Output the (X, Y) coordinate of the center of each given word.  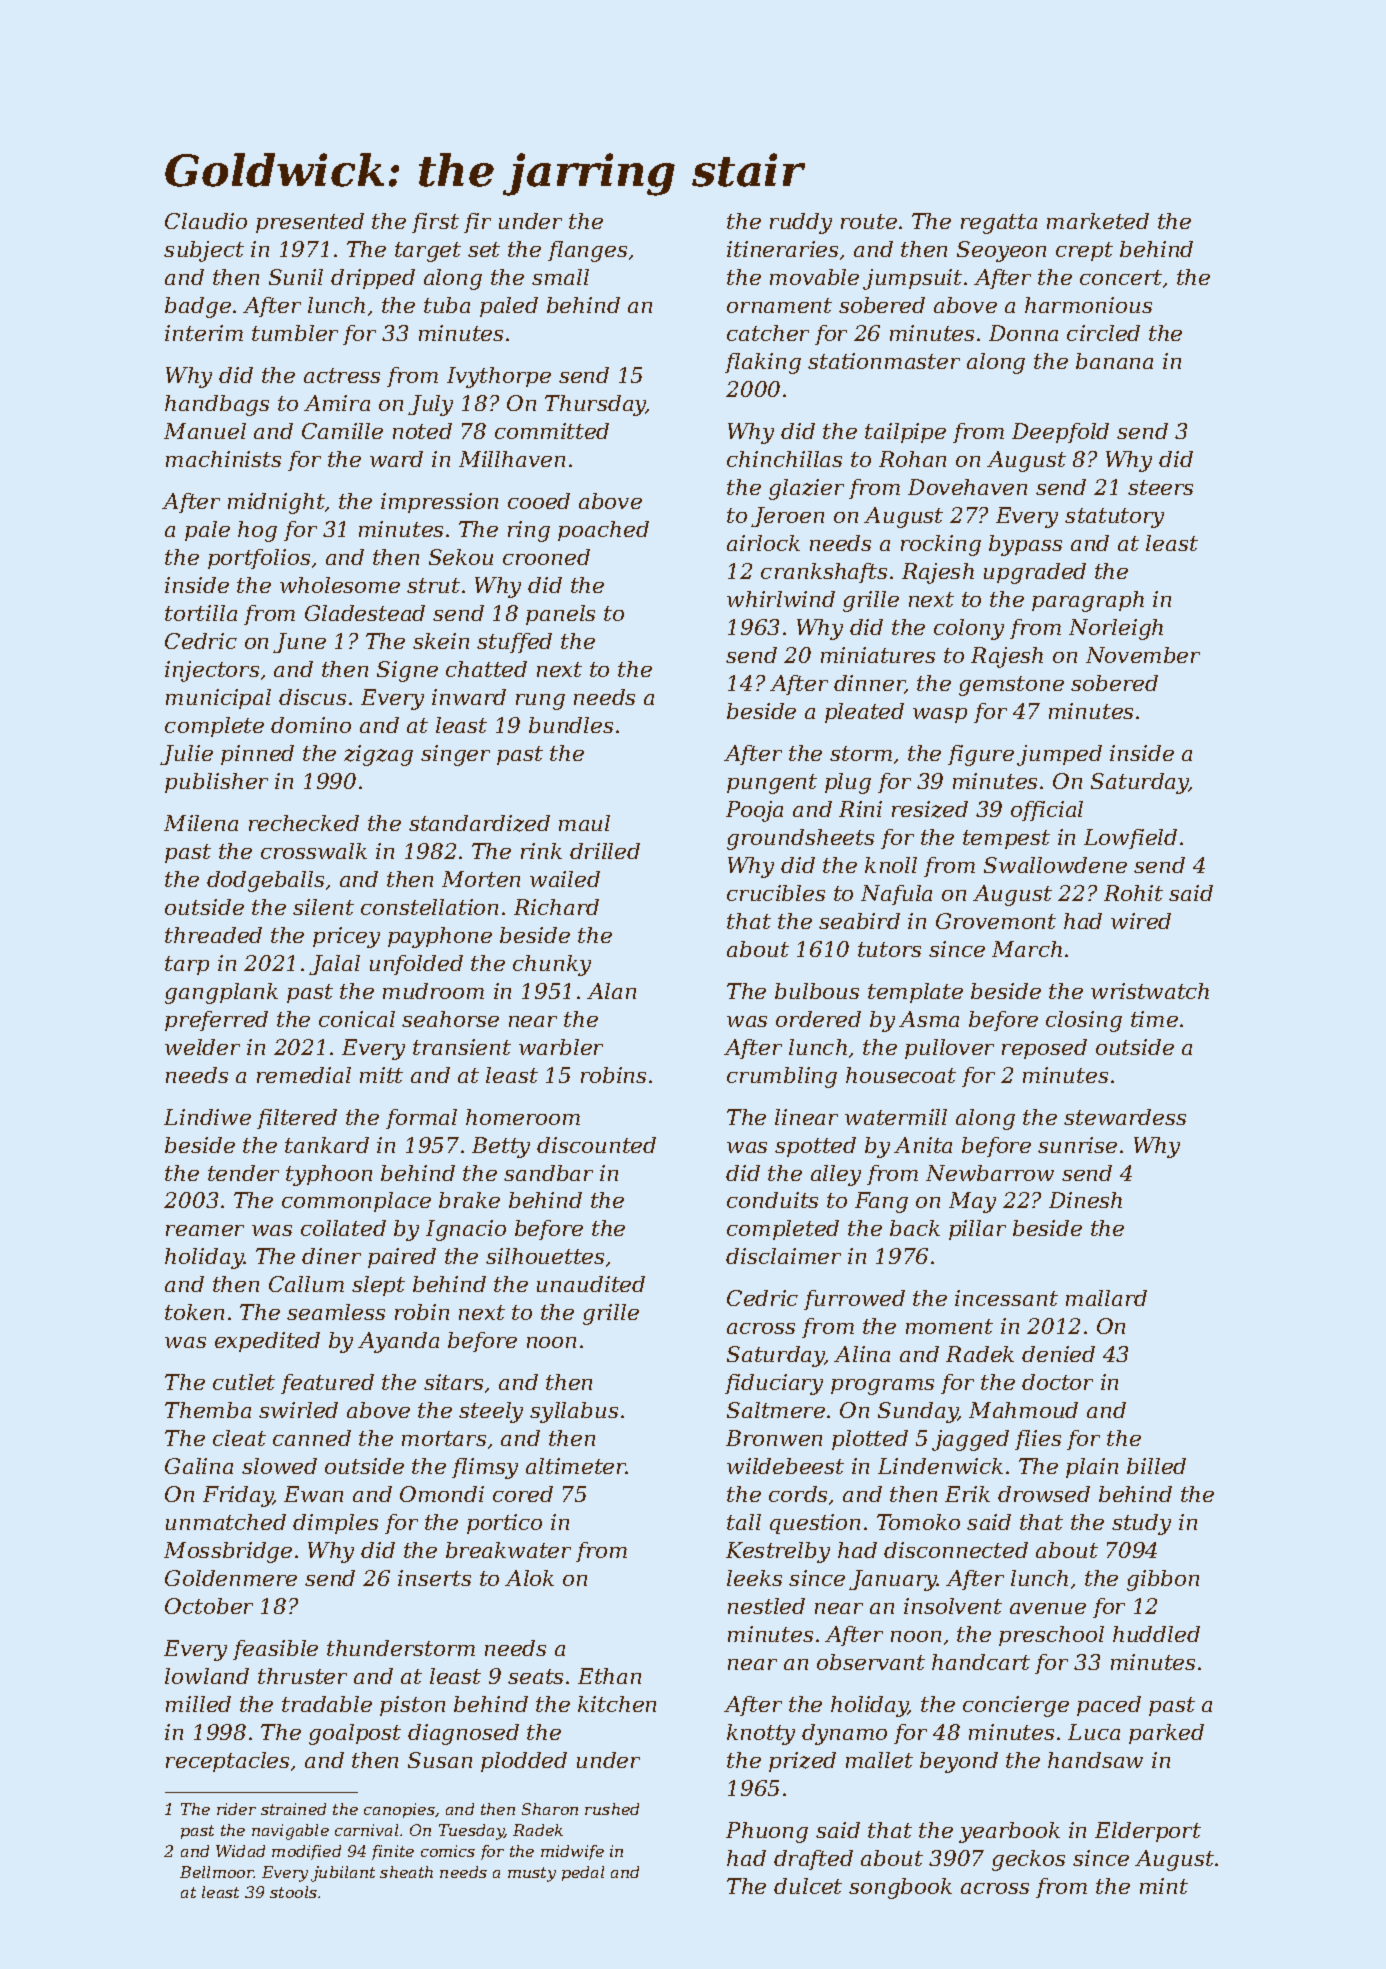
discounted (596, 1145)
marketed (1098, 221)
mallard (1106, 1298)
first (435, 223)
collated (343, 1228)
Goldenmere (231, 1578)
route (869, 221)
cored (523, 1494)
